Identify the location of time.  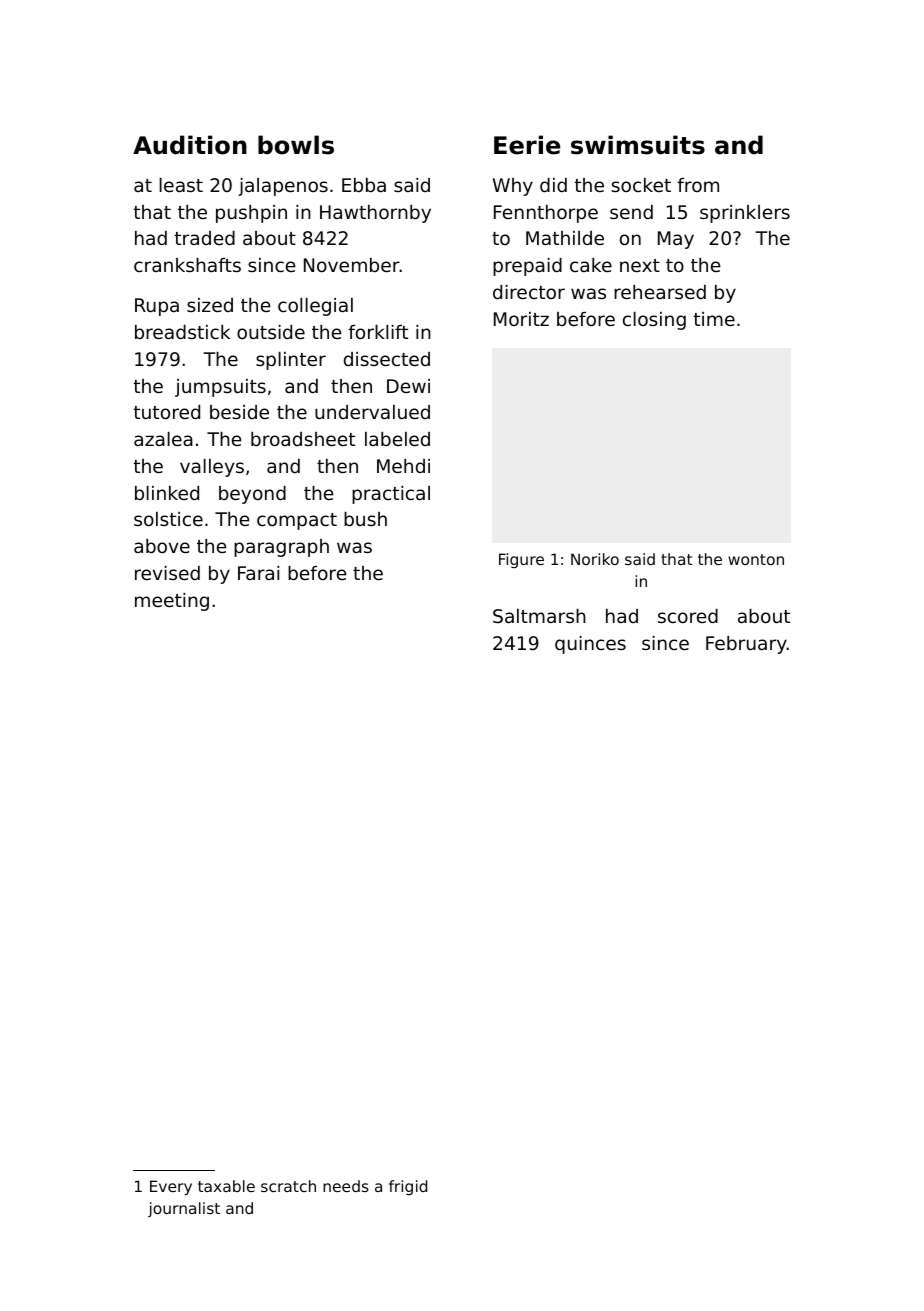
(714, 319).
